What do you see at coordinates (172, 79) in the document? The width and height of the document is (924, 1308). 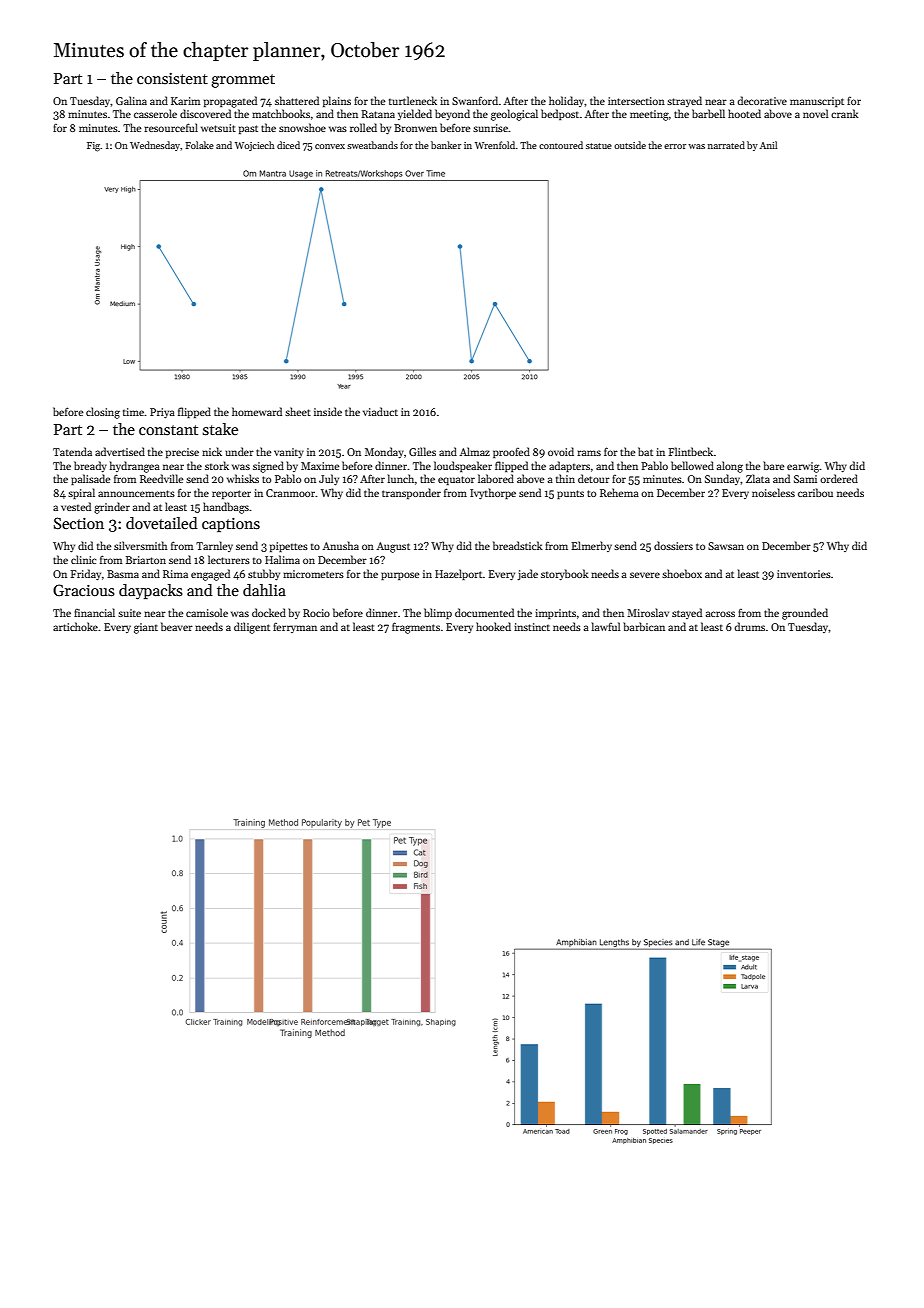 I see `consistent` at bounding box center [172, 79].
